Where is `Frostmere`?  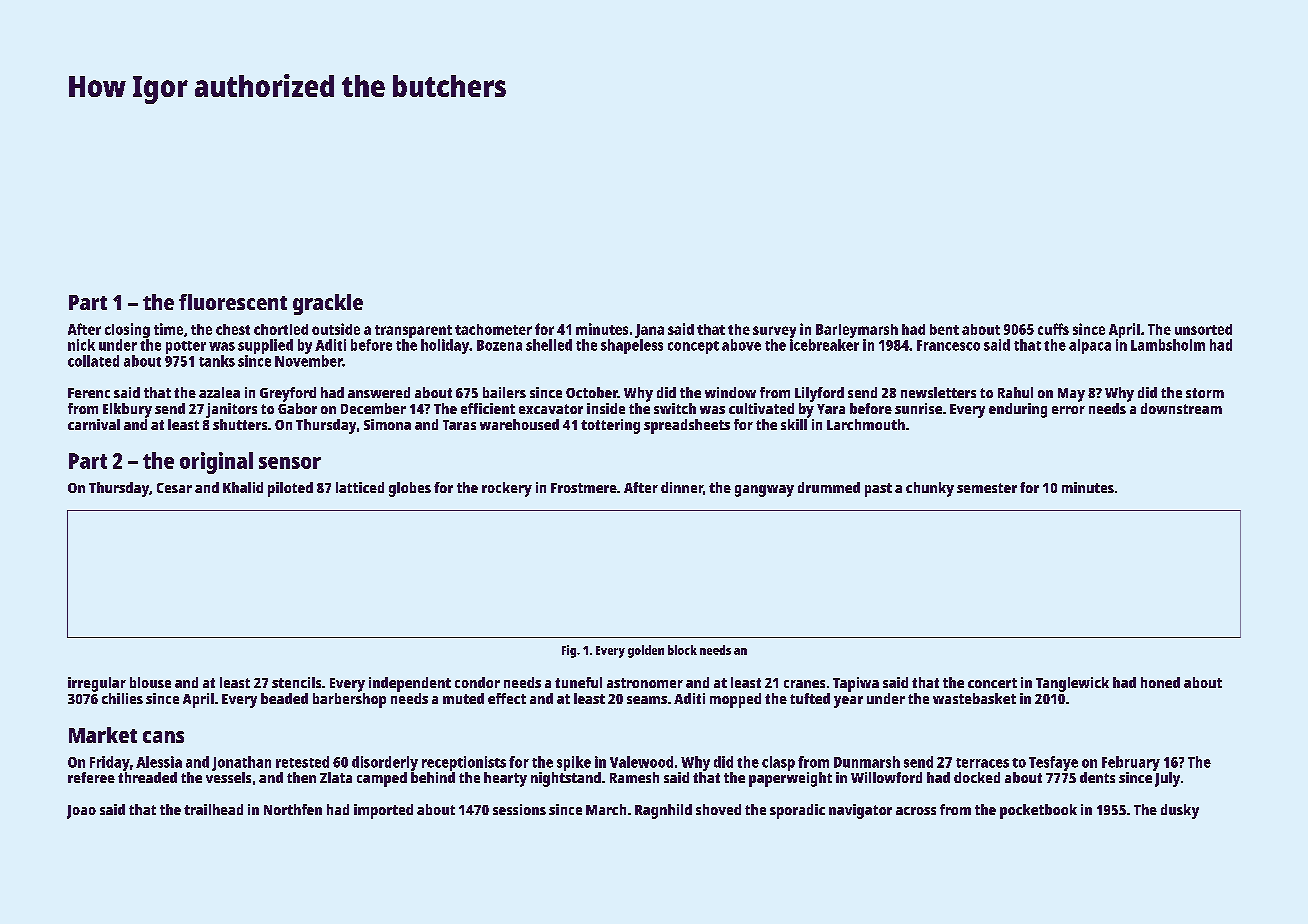
Frostmere is located at coordinates (584, 488).
